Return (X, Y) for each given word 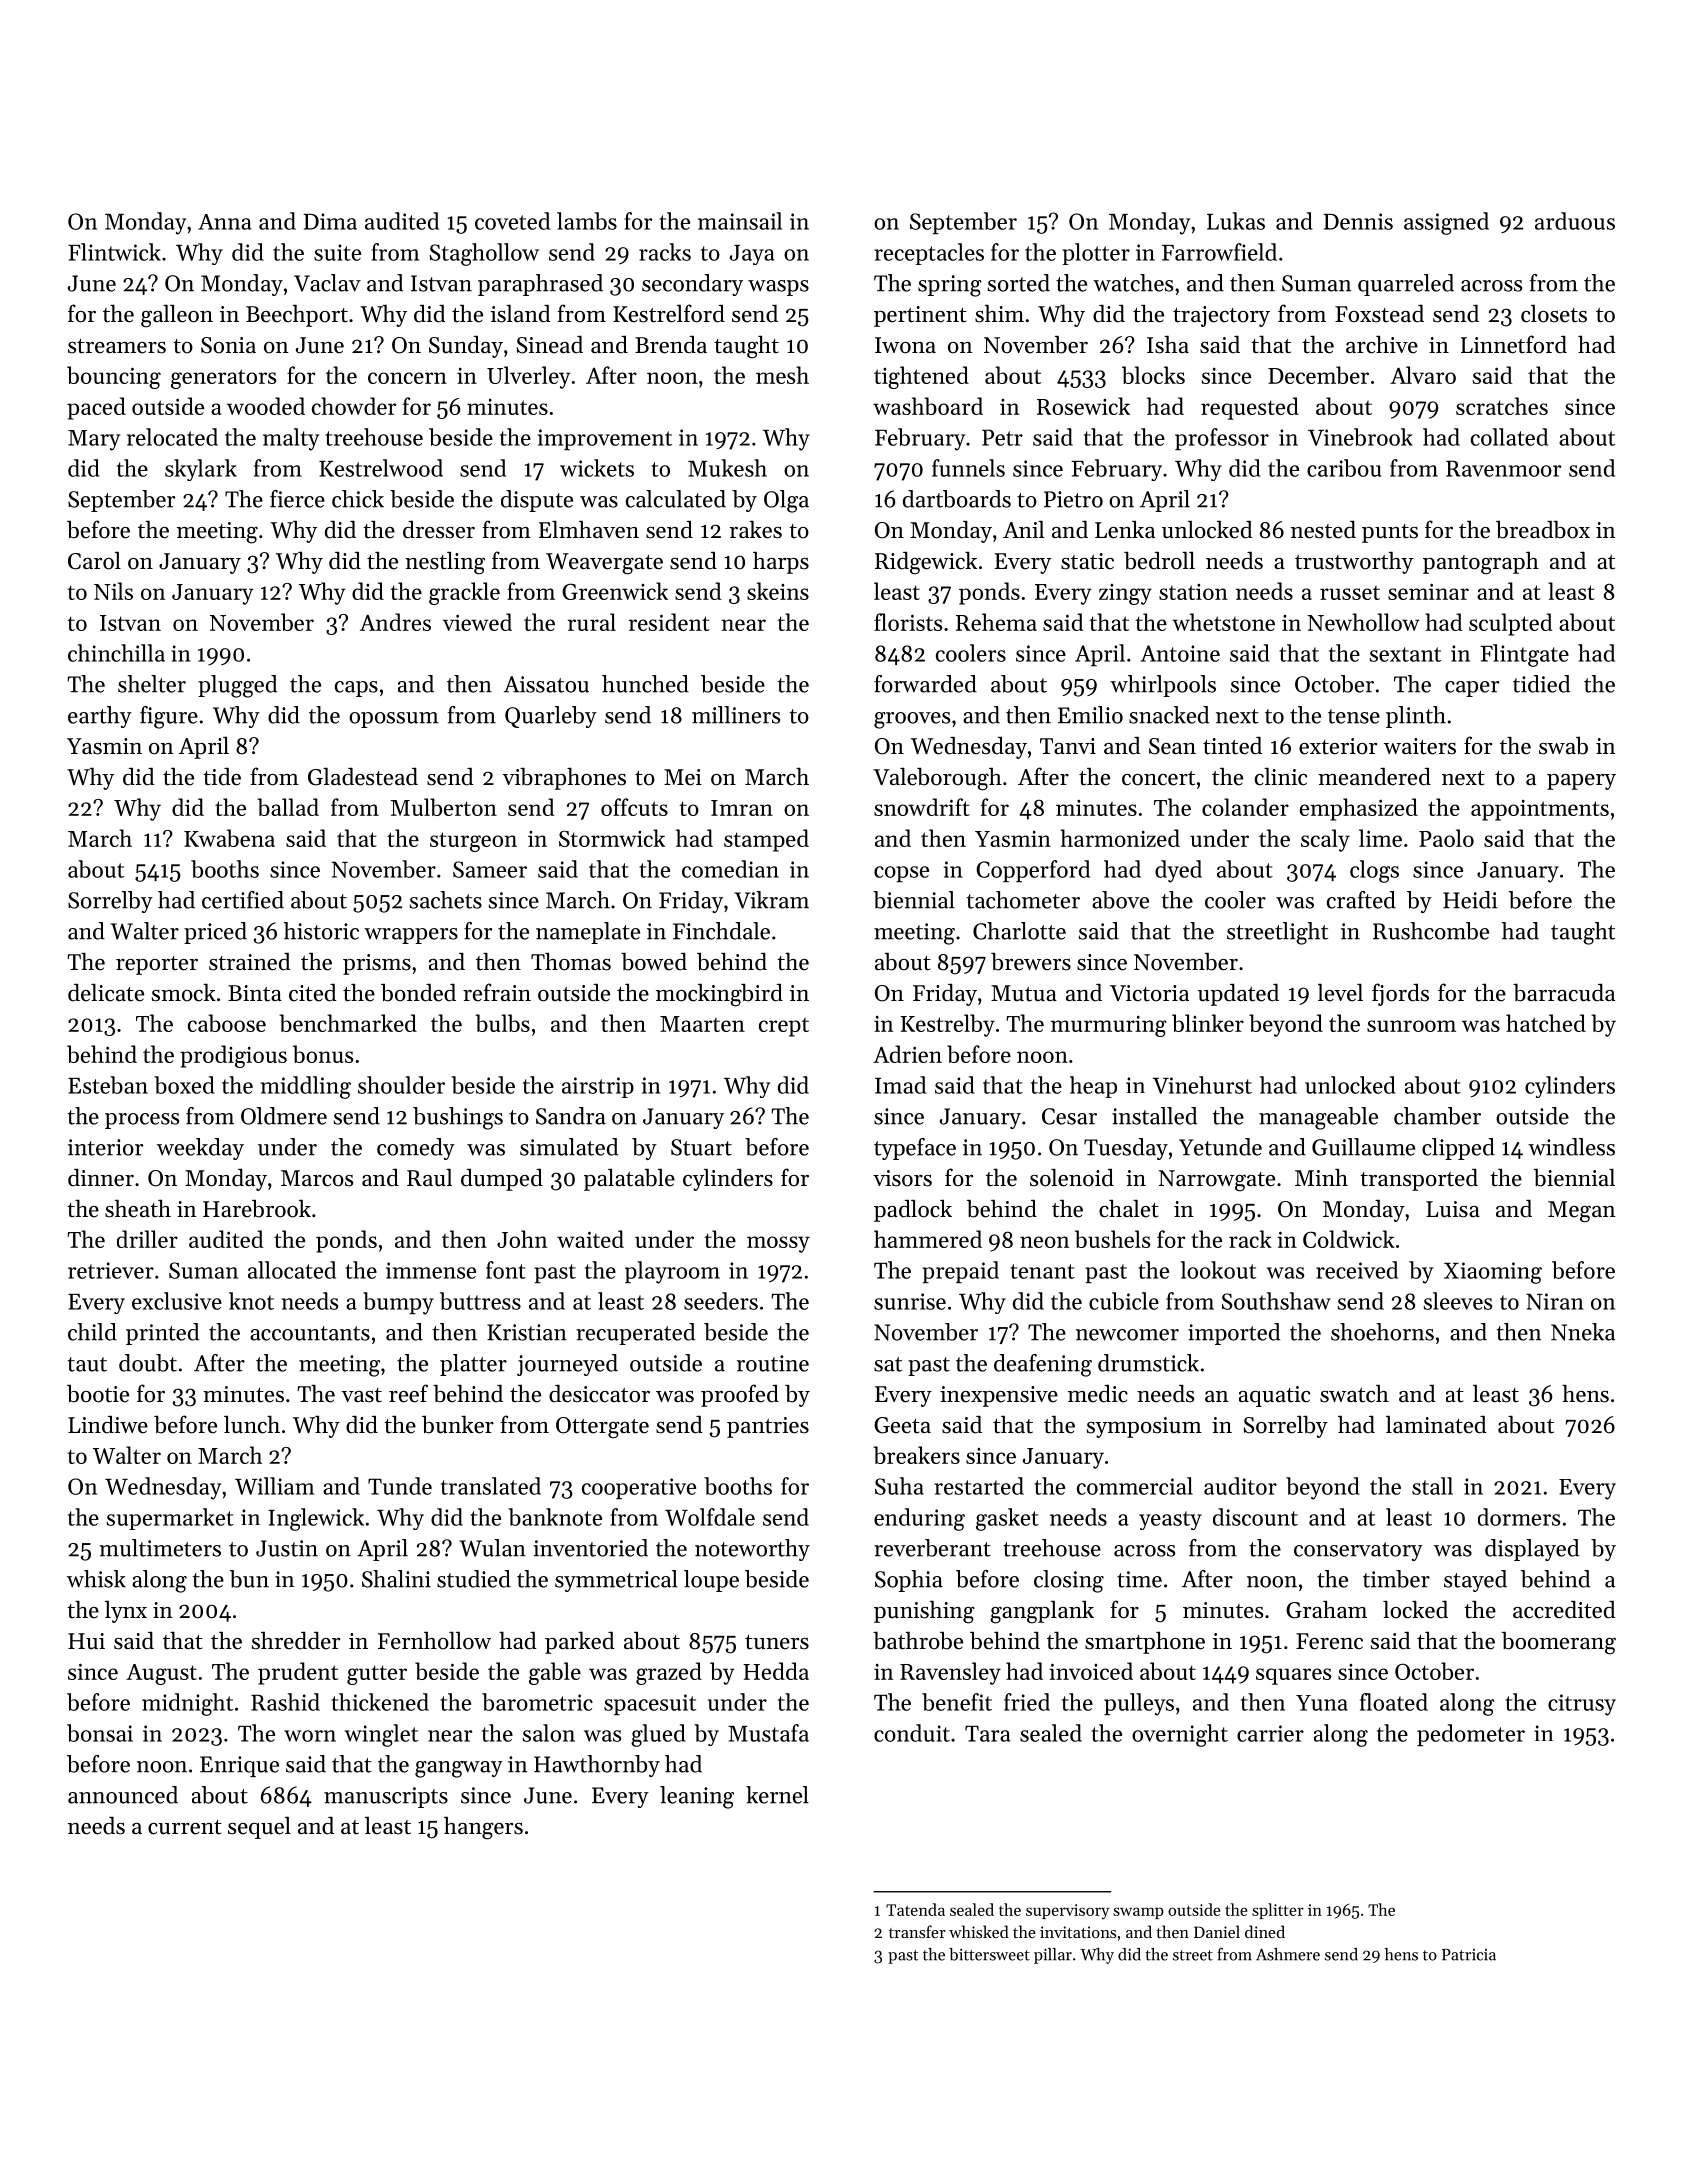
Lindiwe (108, 1425)
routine (773, 1363)
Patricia (1469, 1955)
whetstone (1223, 622)
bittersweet (989, 1954)
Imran (742, 808)
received (1357, 1270)
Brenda (671, 345)
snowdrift (922, 807)
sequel (259, 1828)
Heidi (1470, 900)
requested (1250, 408)
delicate (106, 992)
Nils (113, 591)
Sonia (228, 345)
